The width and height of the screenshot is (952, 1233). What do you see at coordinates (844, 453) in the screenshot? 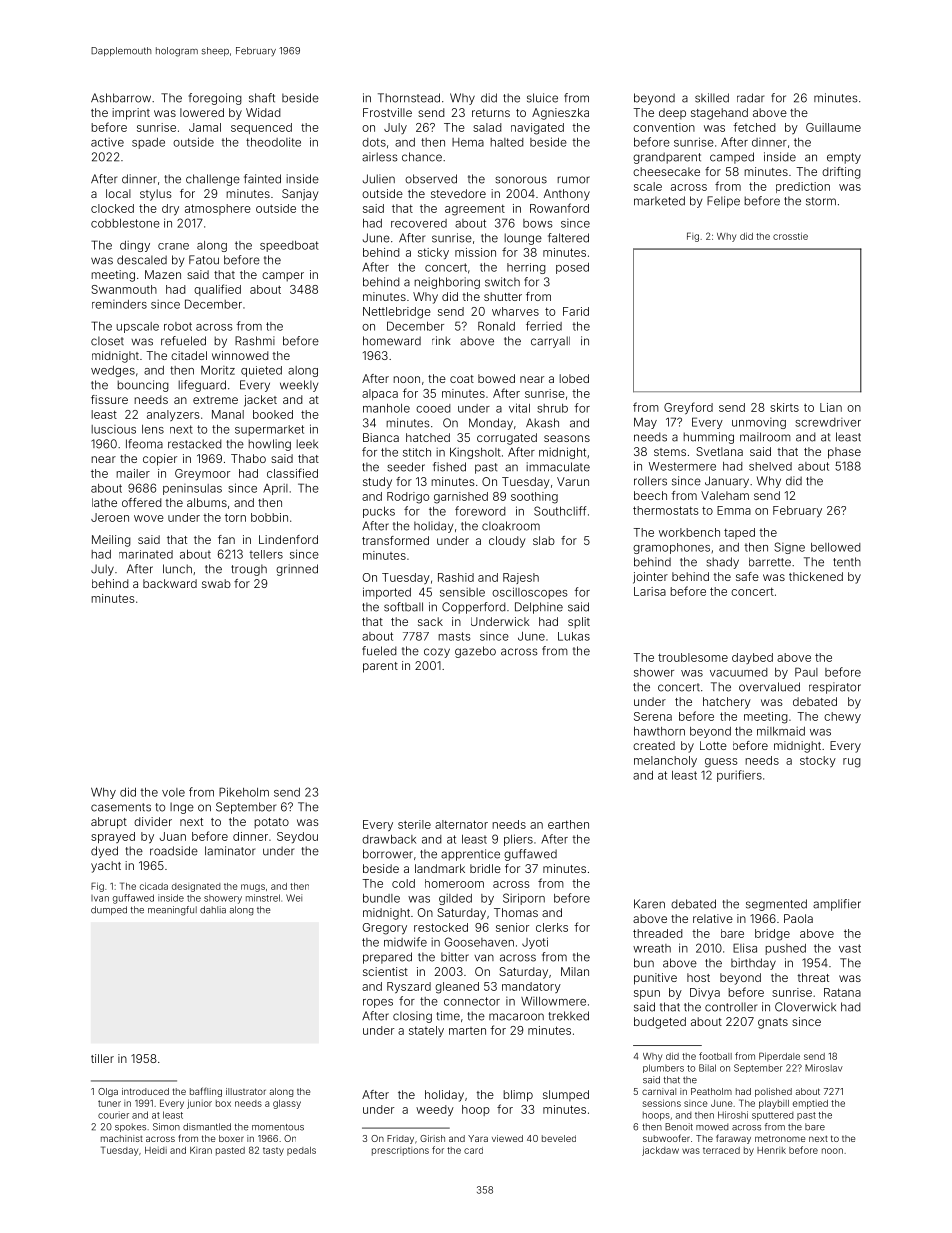
I see `phase` at bounding box center [844, 453].
